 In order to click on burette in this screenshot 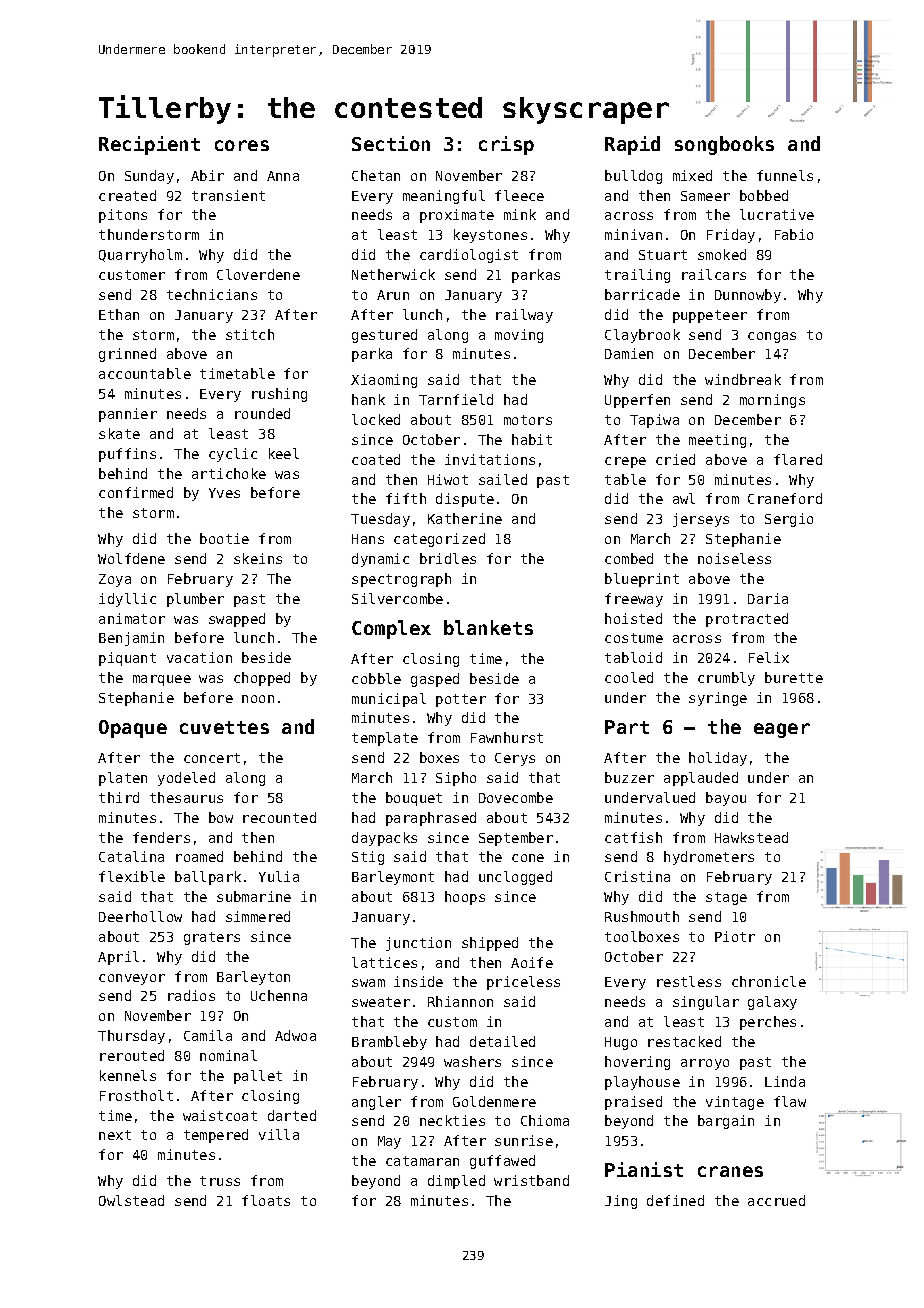, I will do `click(794, 677)`.
